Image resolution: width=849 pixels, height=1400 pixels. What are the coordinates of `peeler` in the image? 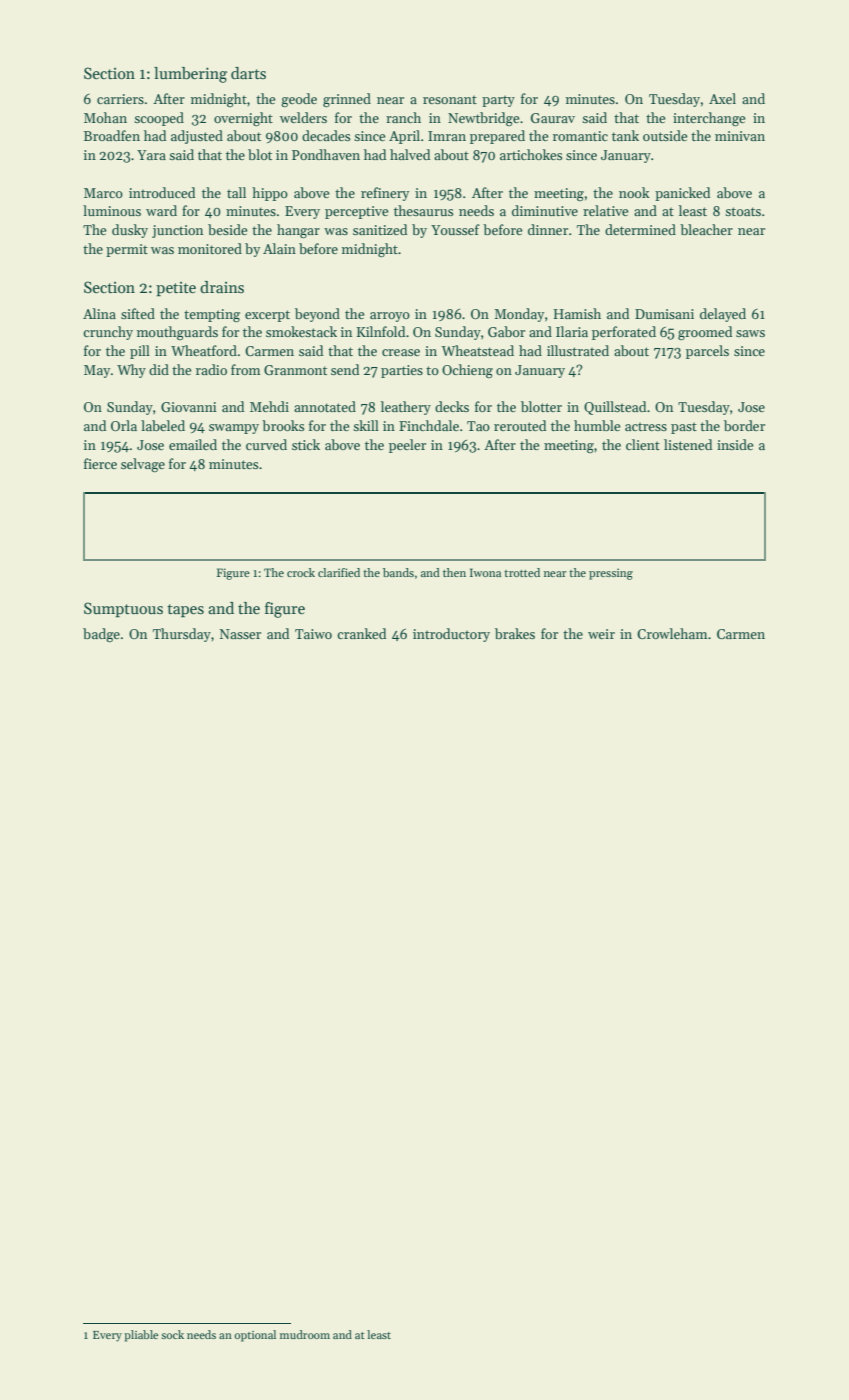 It's located at (407, 446).
